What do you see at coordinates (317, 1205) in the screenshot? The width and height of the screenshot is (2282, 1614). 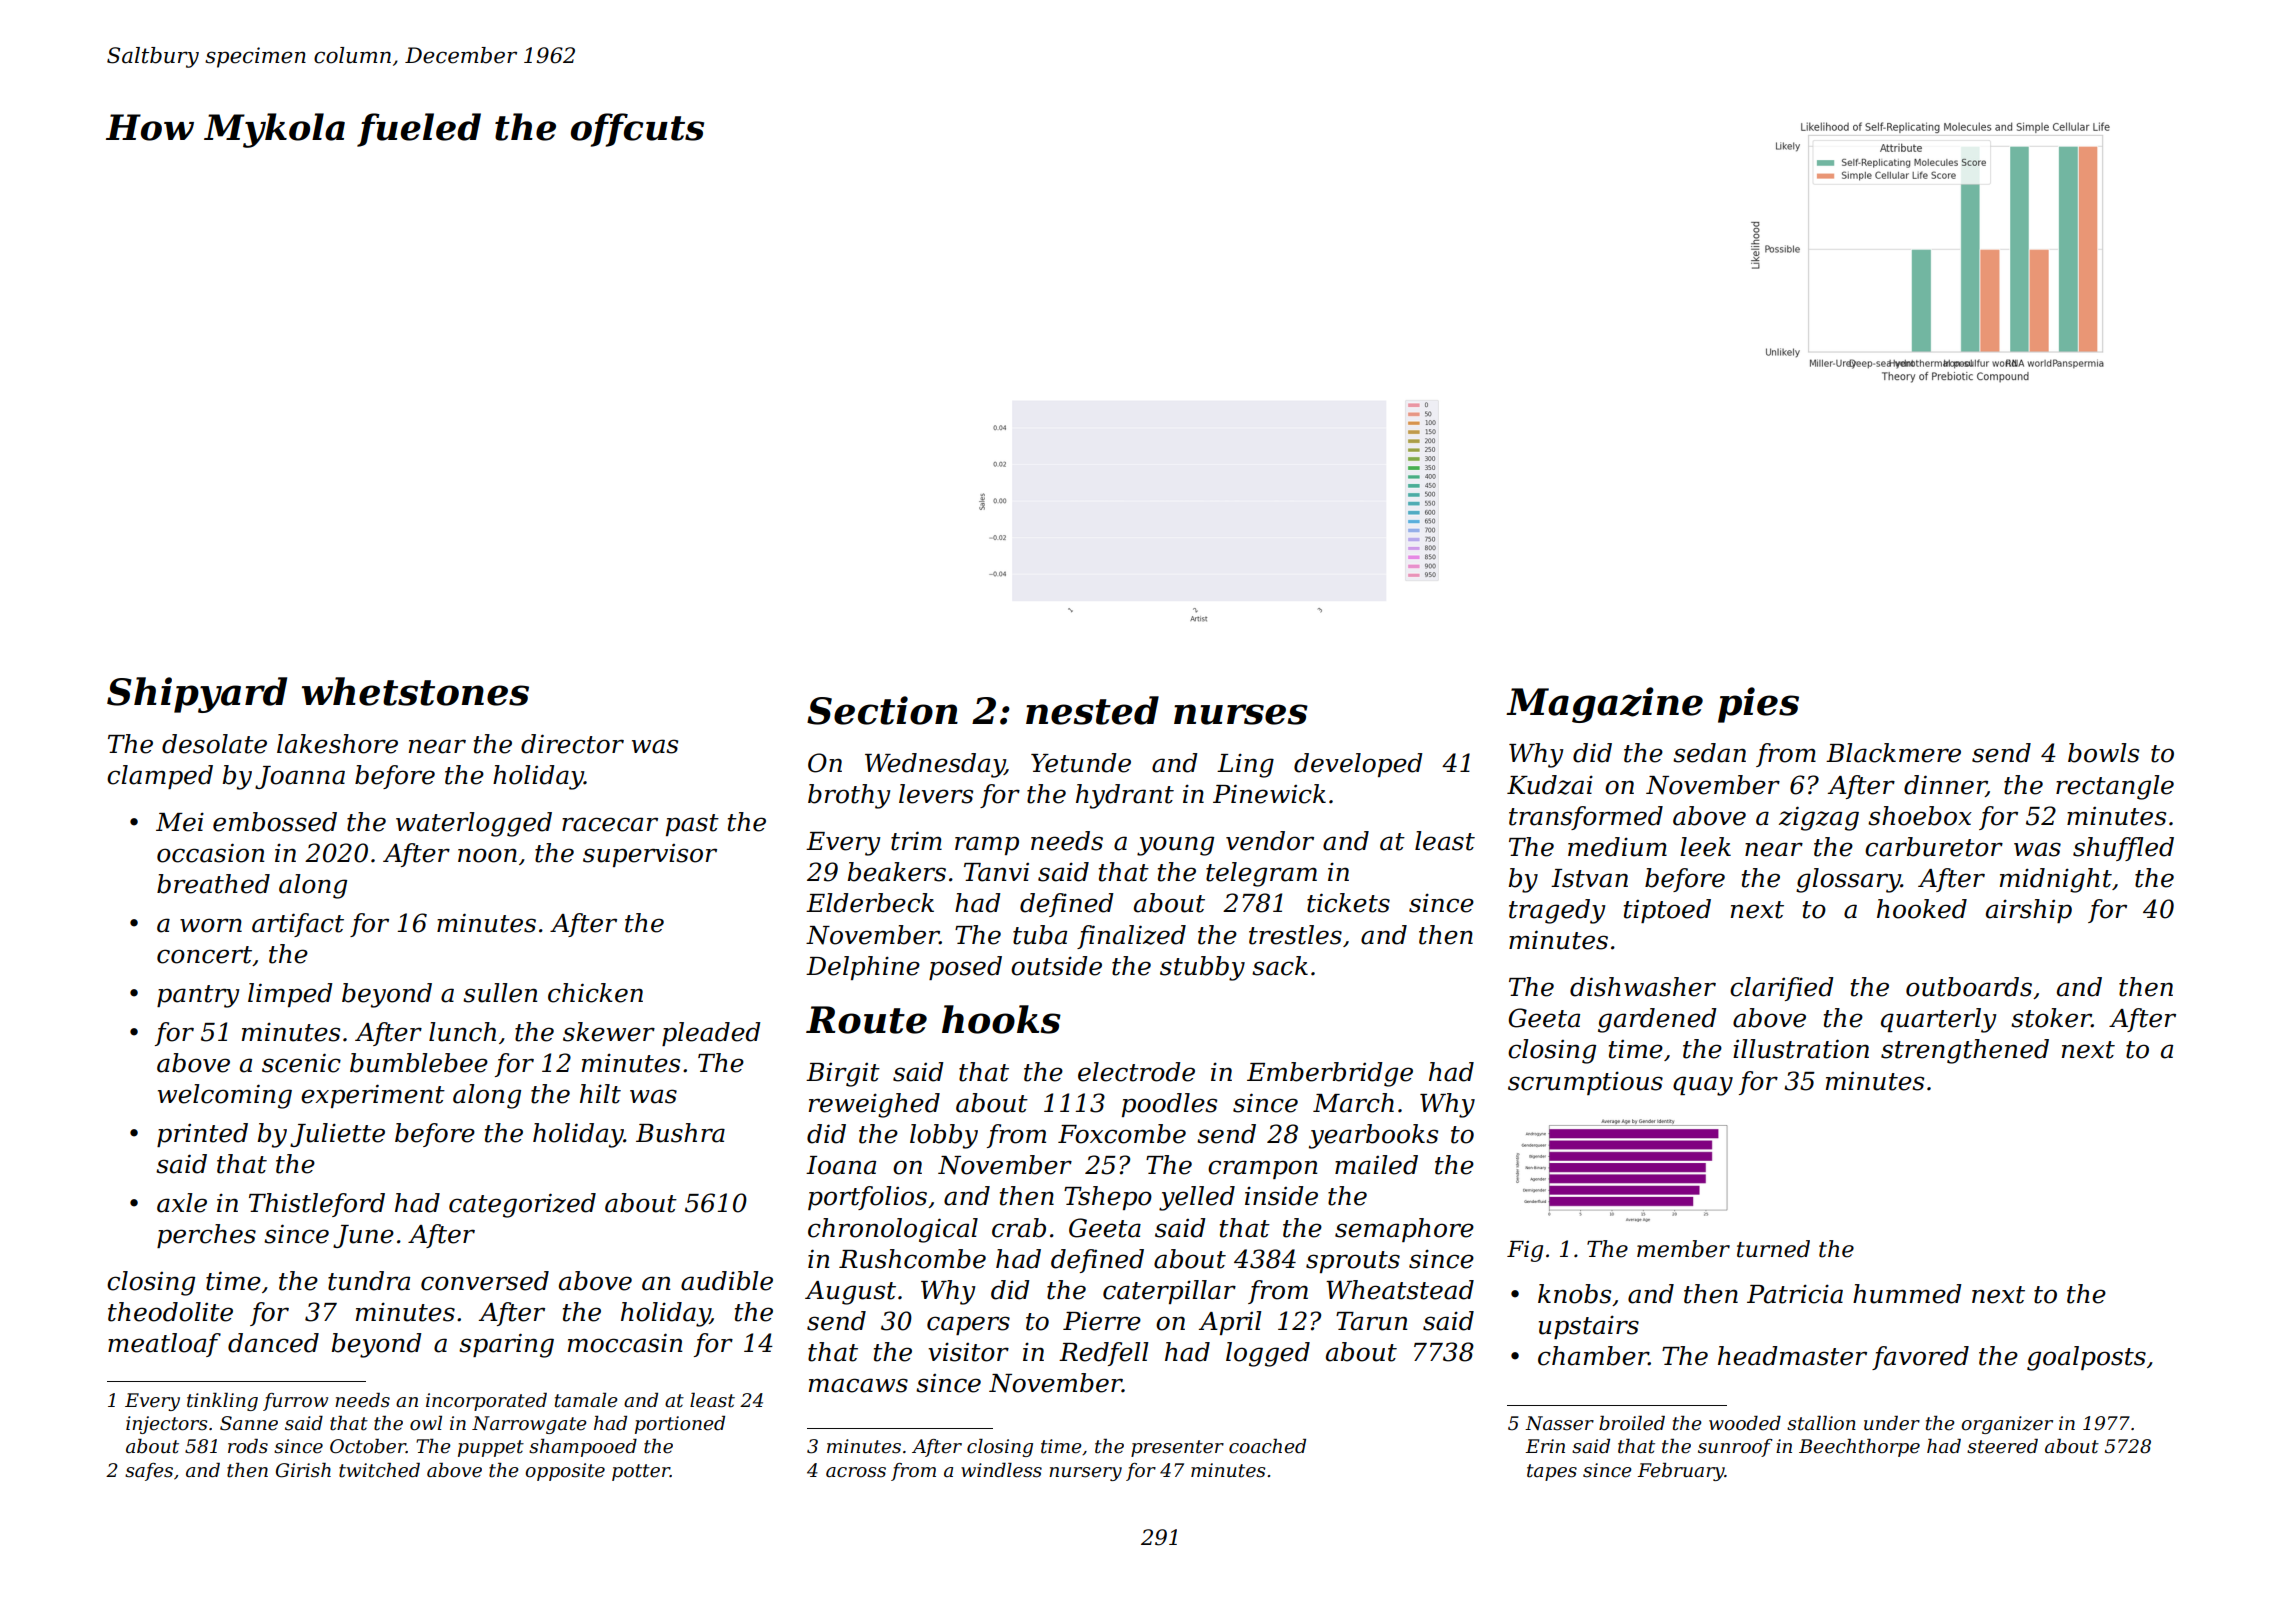 I see `Thistleford` at bounding box center [317, 1205].
